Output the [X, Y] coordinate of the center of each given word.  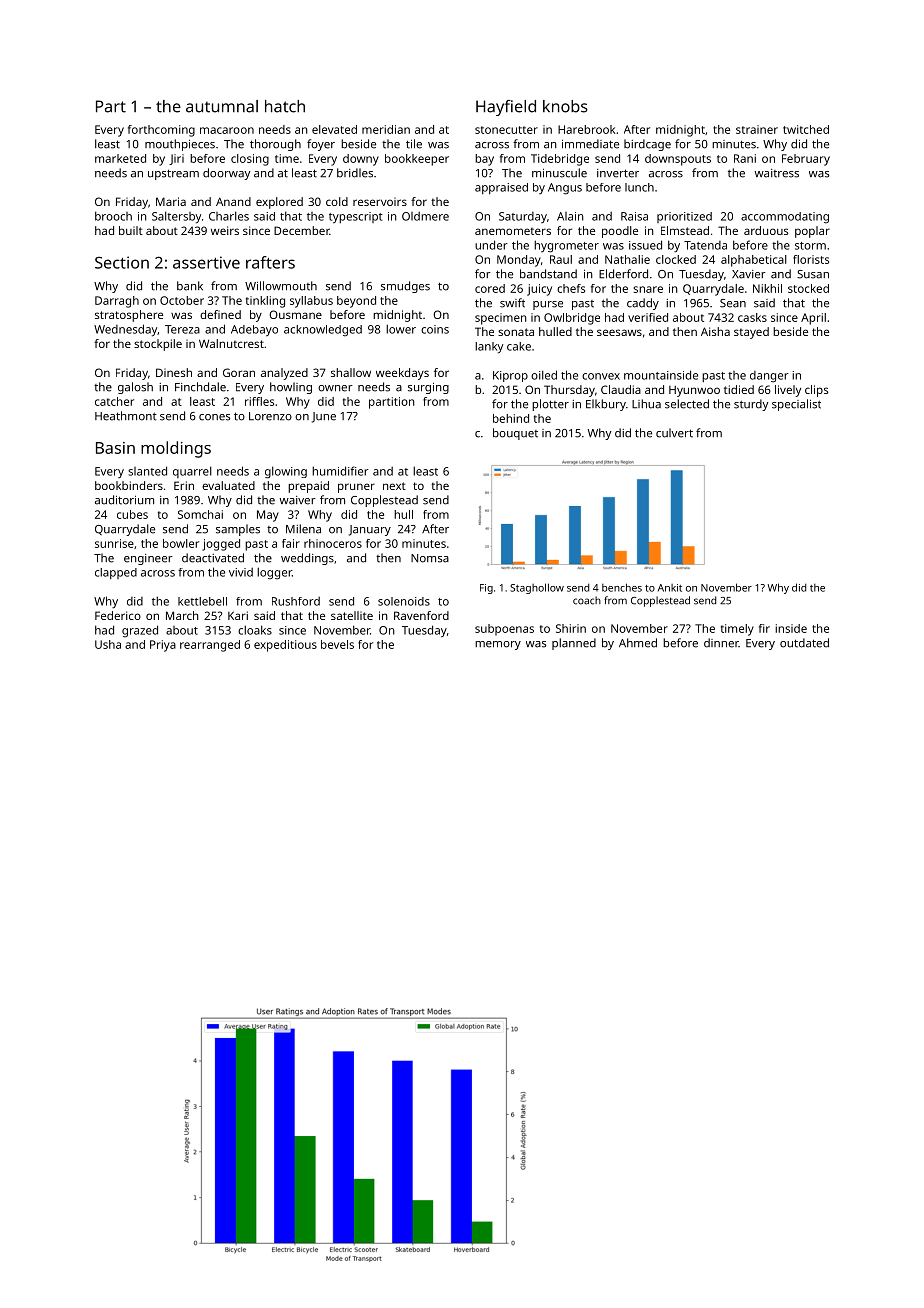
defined [220, 314]
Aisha [715, 331]
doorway [226, 174]
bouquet [515, 434]
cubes [132, 514]
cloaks [255, 630]
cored [490, 288]
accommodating [785, 218]
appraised [501, 188]
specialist [796, 405]
